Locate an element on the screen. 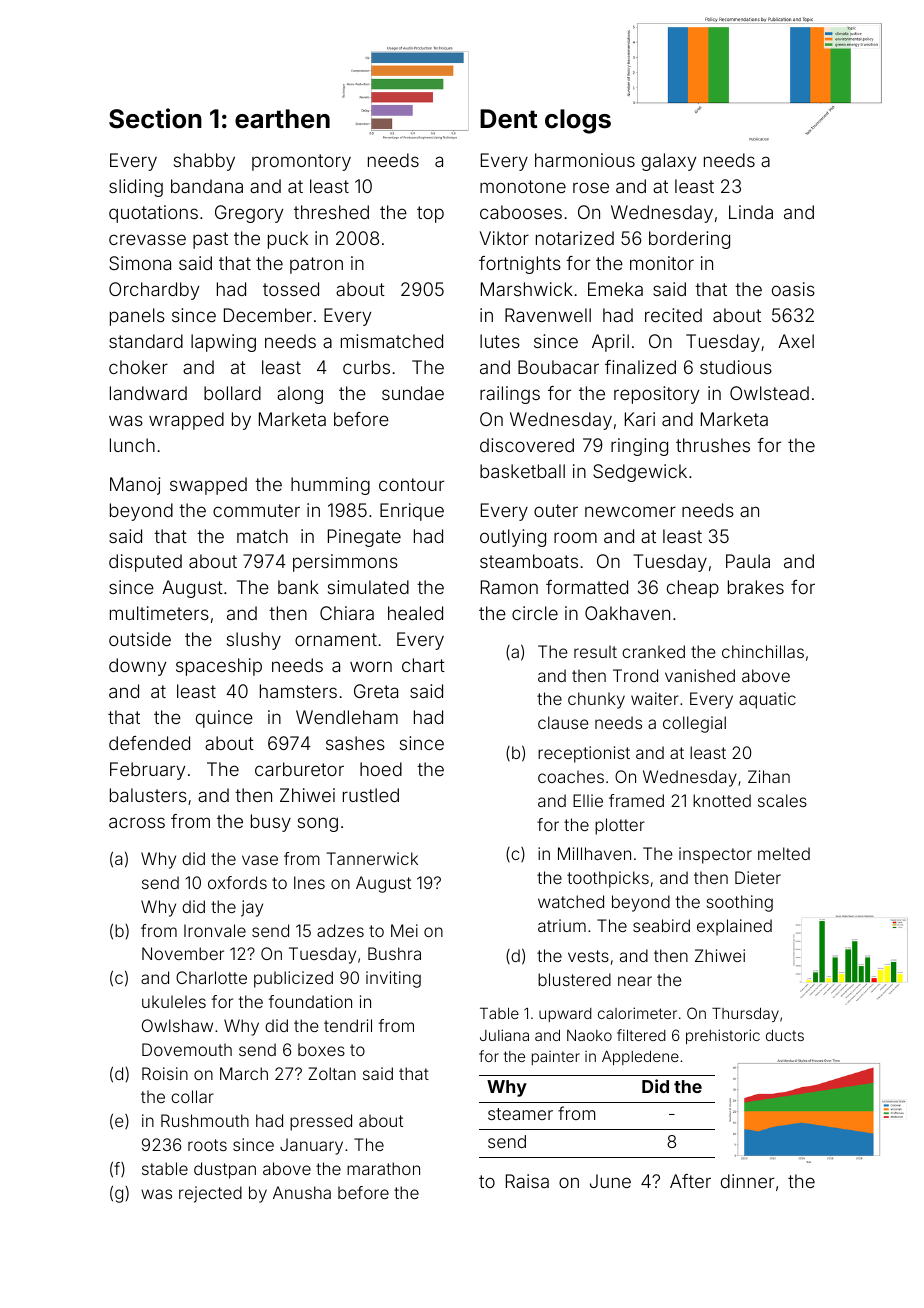 Image resolution: width=924 pixels, height=1308 pixels. Manoj is located at coordinates (135, 486).
